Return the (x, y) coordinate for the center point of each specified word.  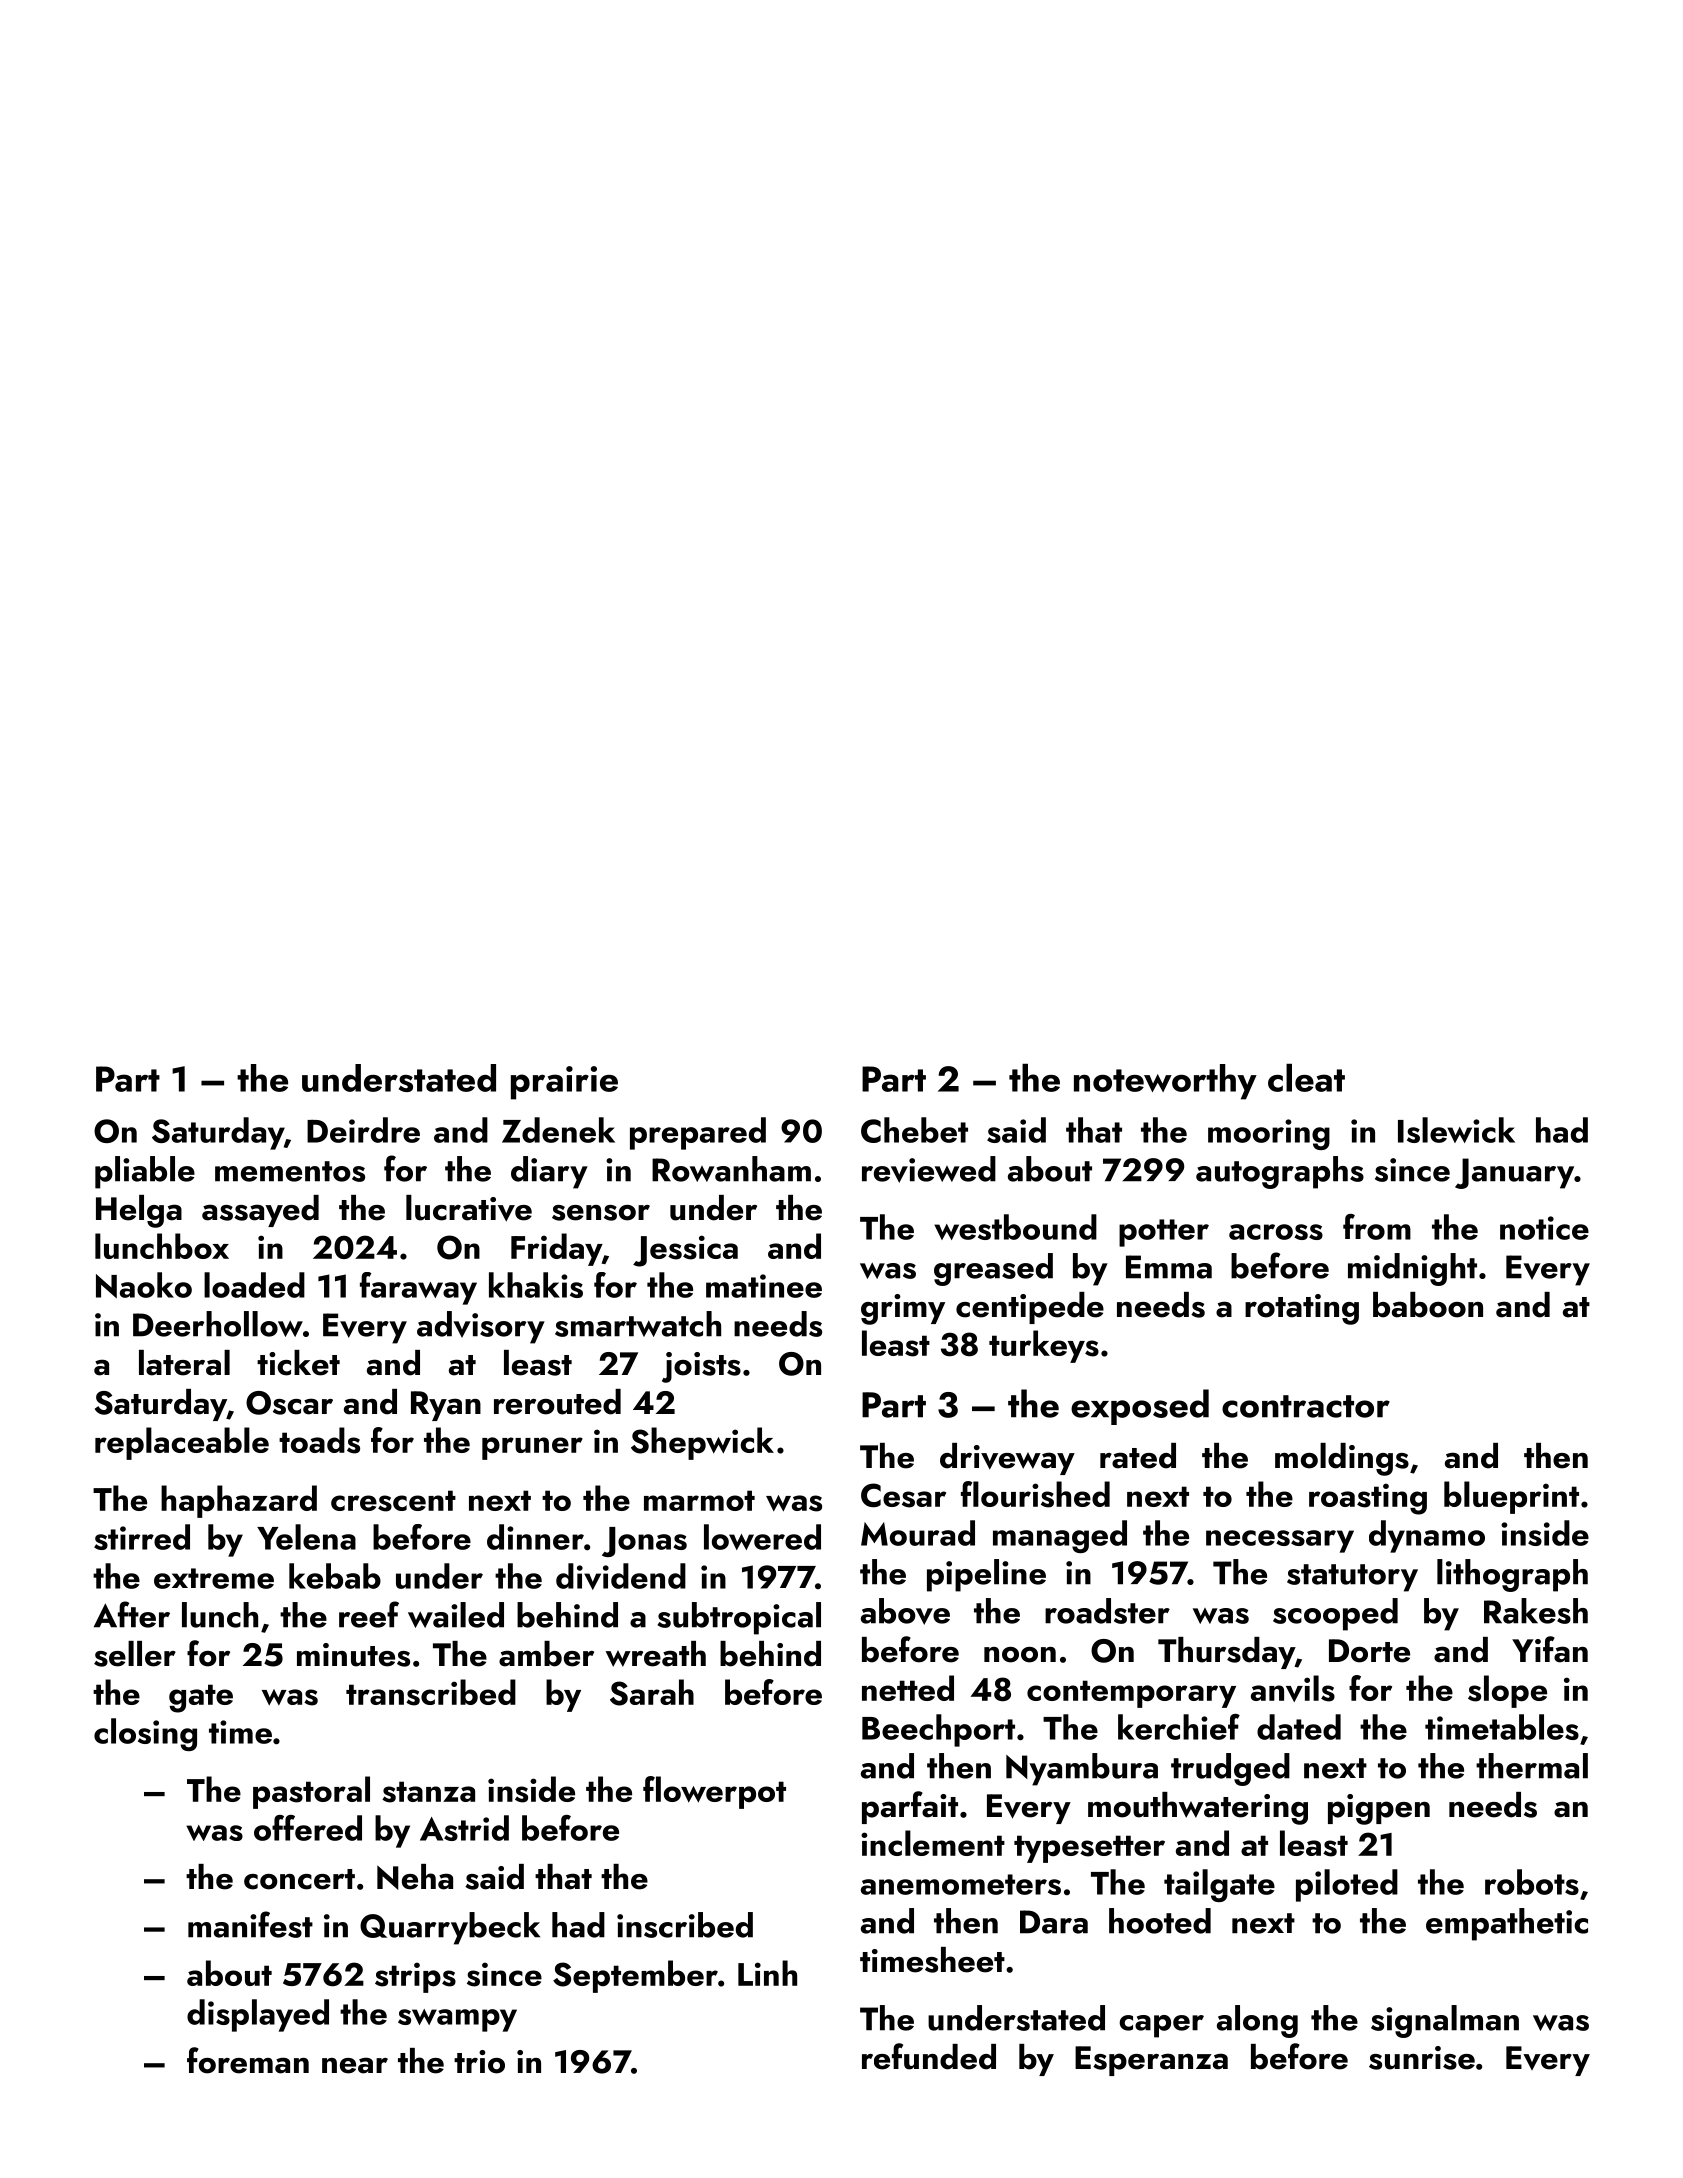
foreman (248, 2060)
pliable (145, 1172)
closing (145, 1734)
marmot (699, 1500)
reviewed (929, 1169)
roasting (1368, 1499)
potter (1164, 1233)
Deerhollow (218, 1324)
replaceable (182, 1443)
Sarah (652, 1692)
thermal (1532, 1766)
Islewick (1456, 1130)
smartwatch (638, 1324)
